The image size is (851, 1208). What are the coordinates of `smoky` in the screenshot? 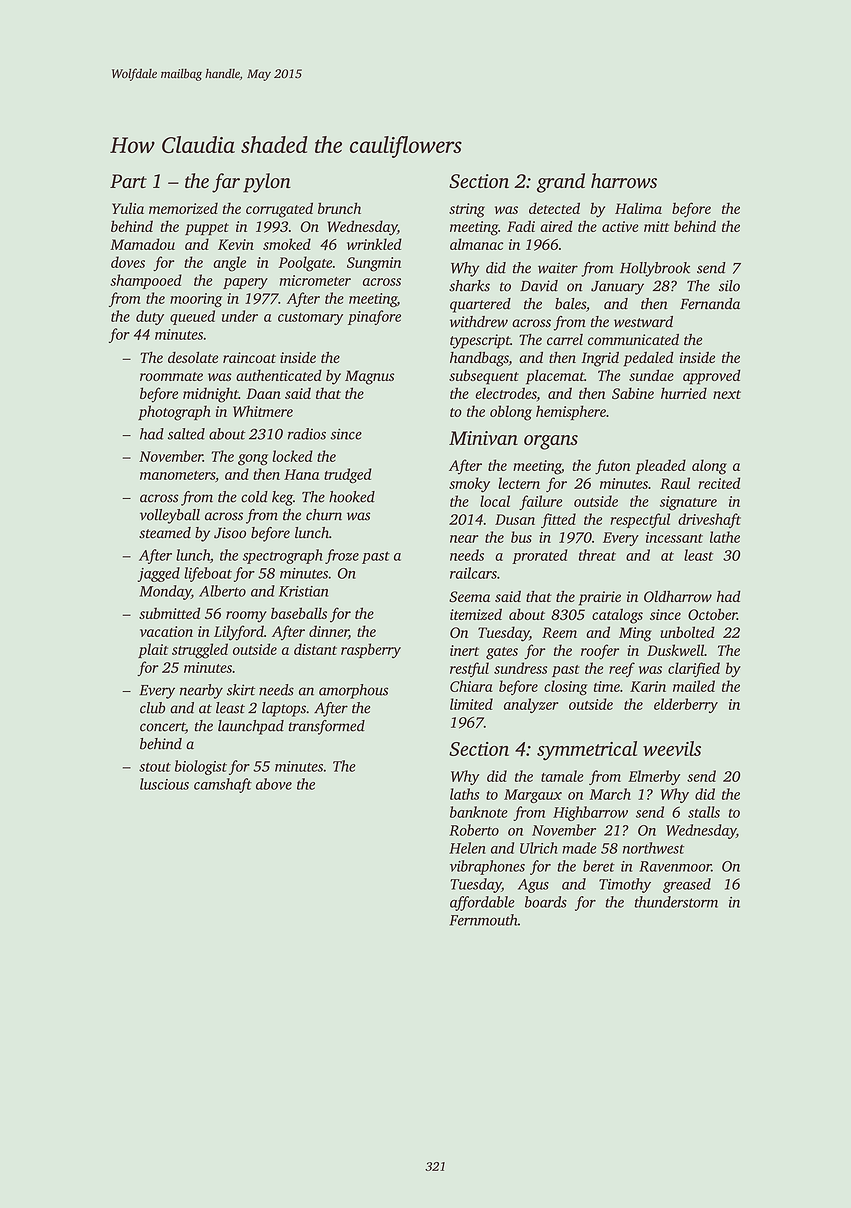 It's located at (469, 485).
